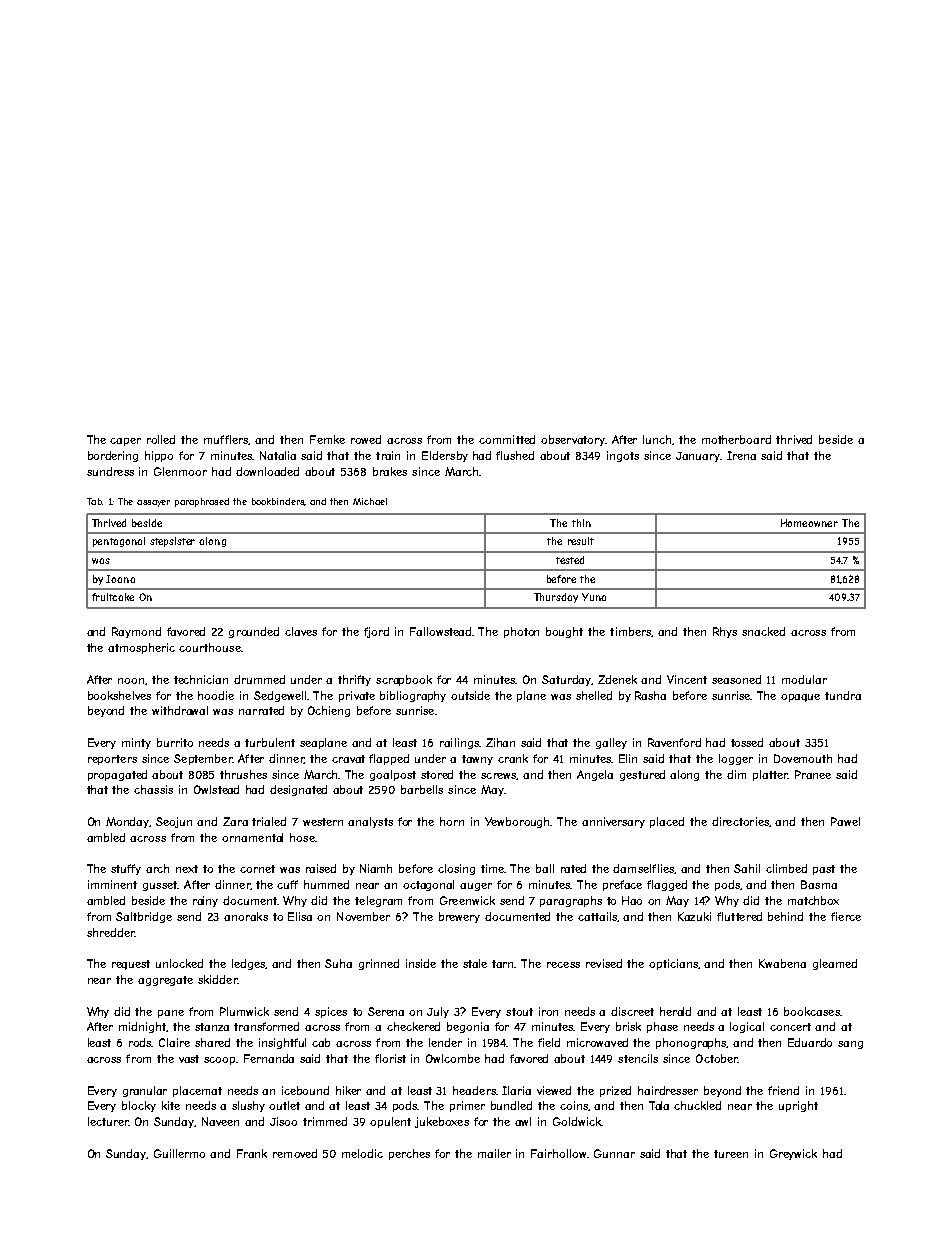  Describe the element at coordinates (674, 742) in the screenshot. I see `Ravenford` at that location.
